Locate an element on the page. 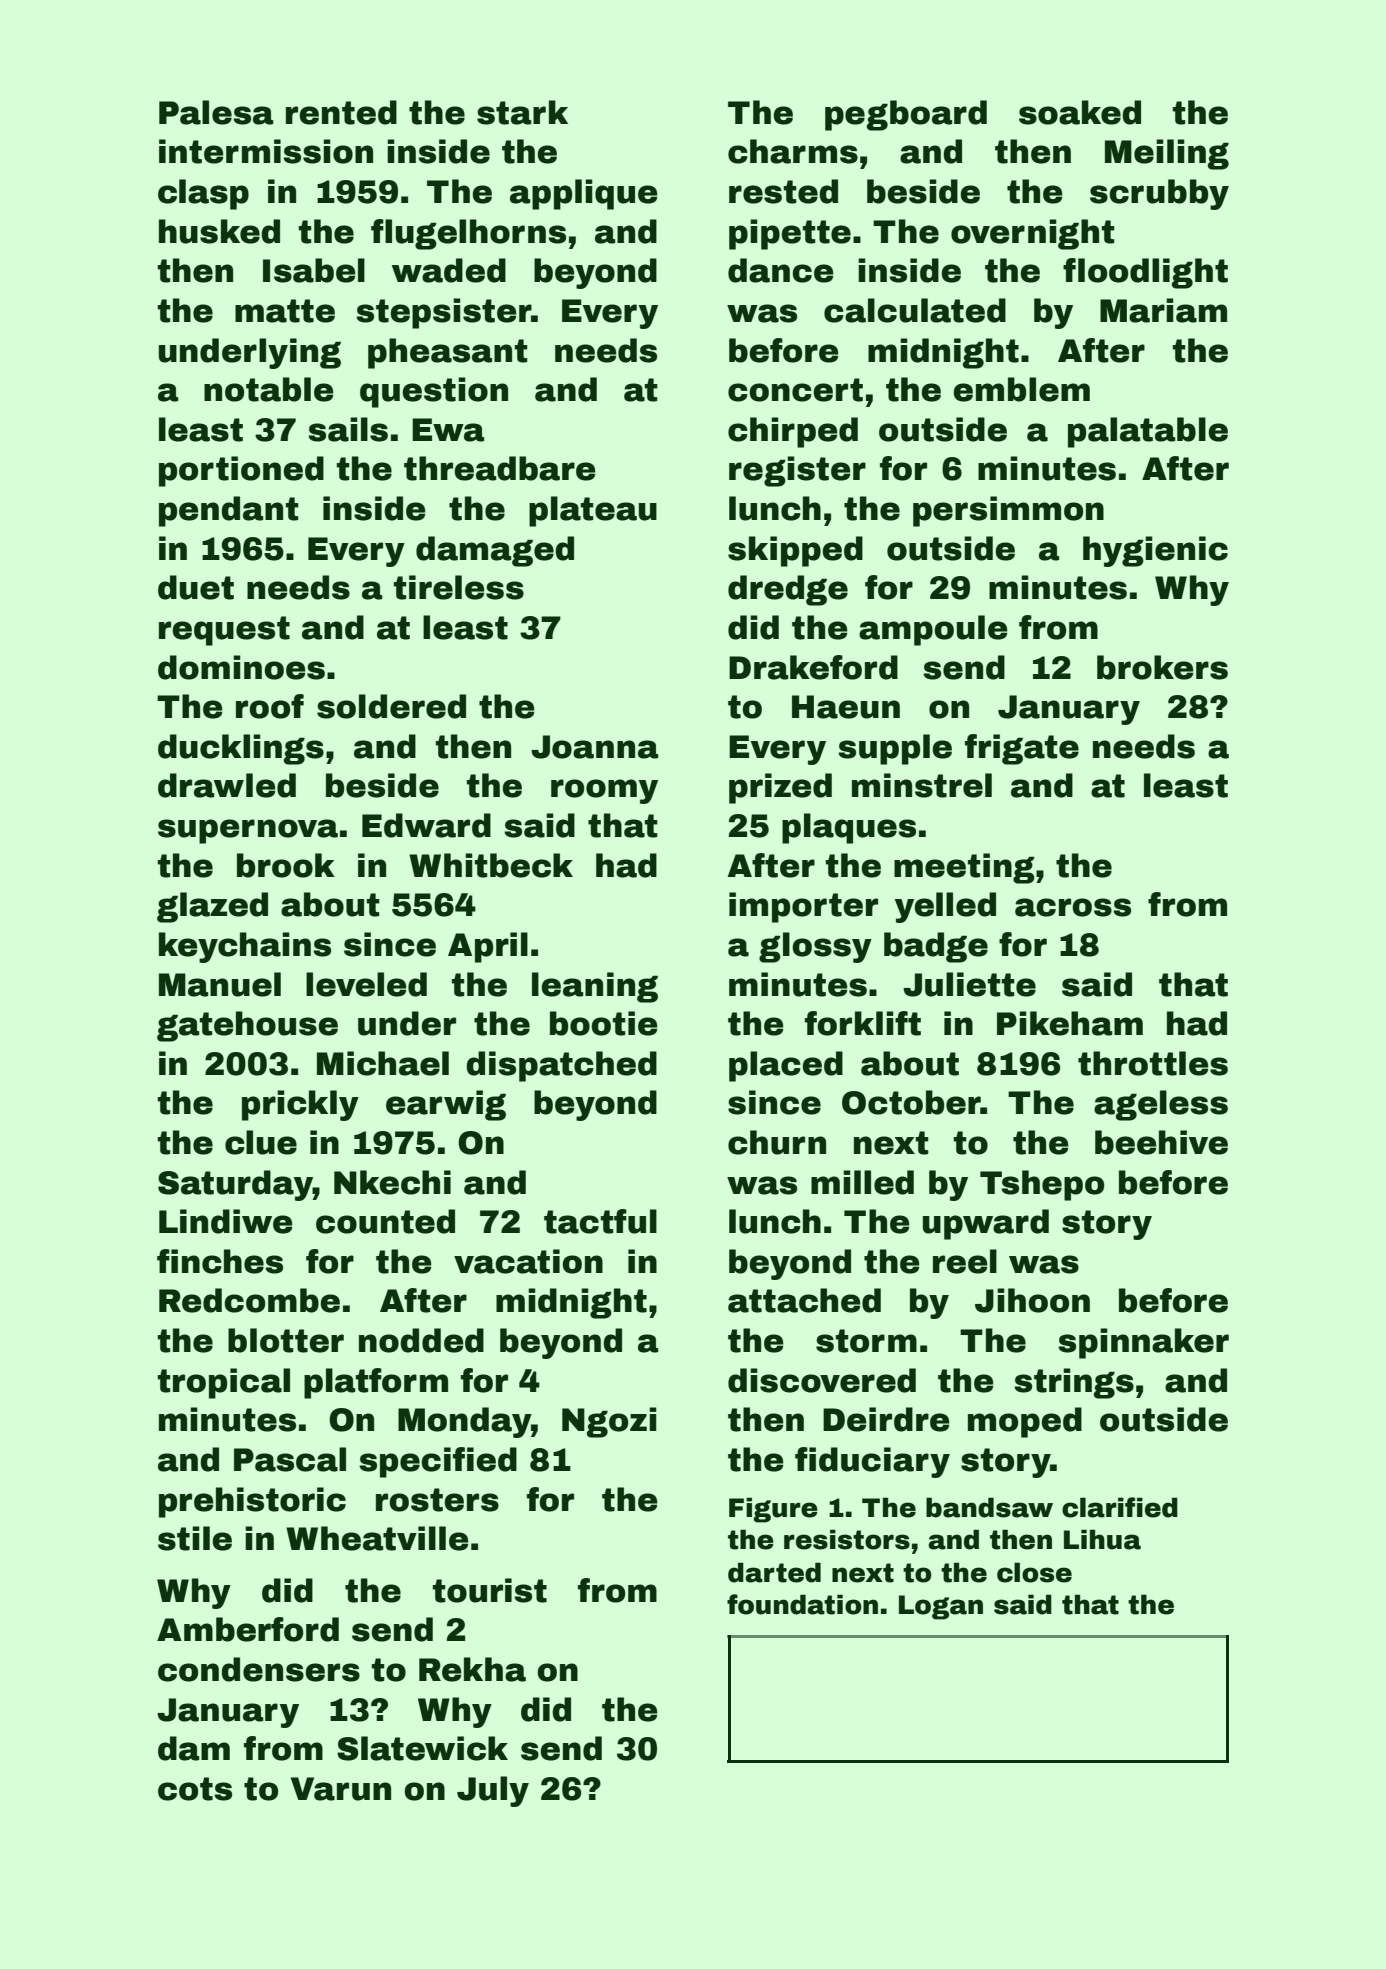  soaked is located at coordinates (1080, 112).
